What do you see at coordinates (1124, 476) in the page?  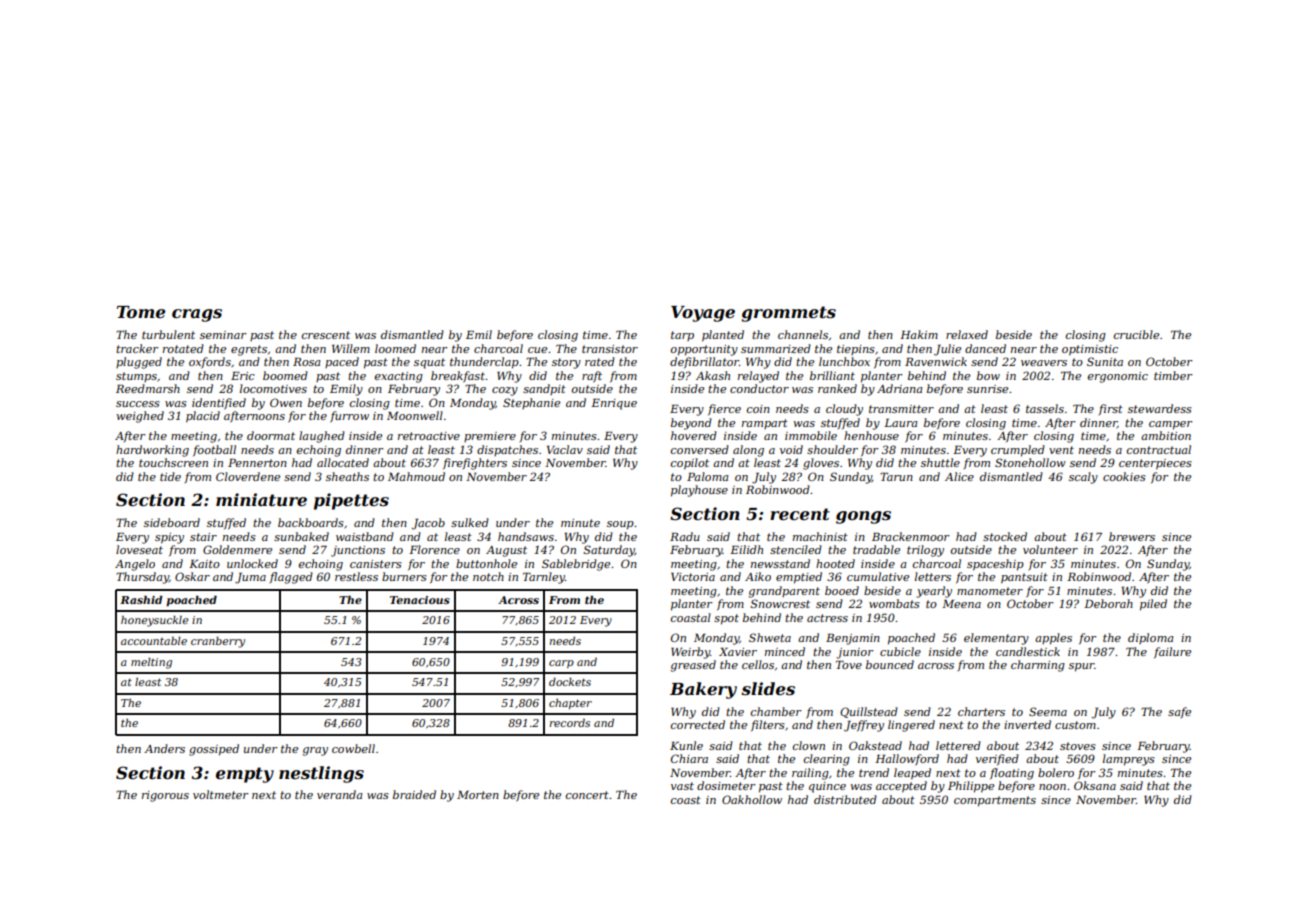 I see `cookies` at bounding box center [1124, 476].
